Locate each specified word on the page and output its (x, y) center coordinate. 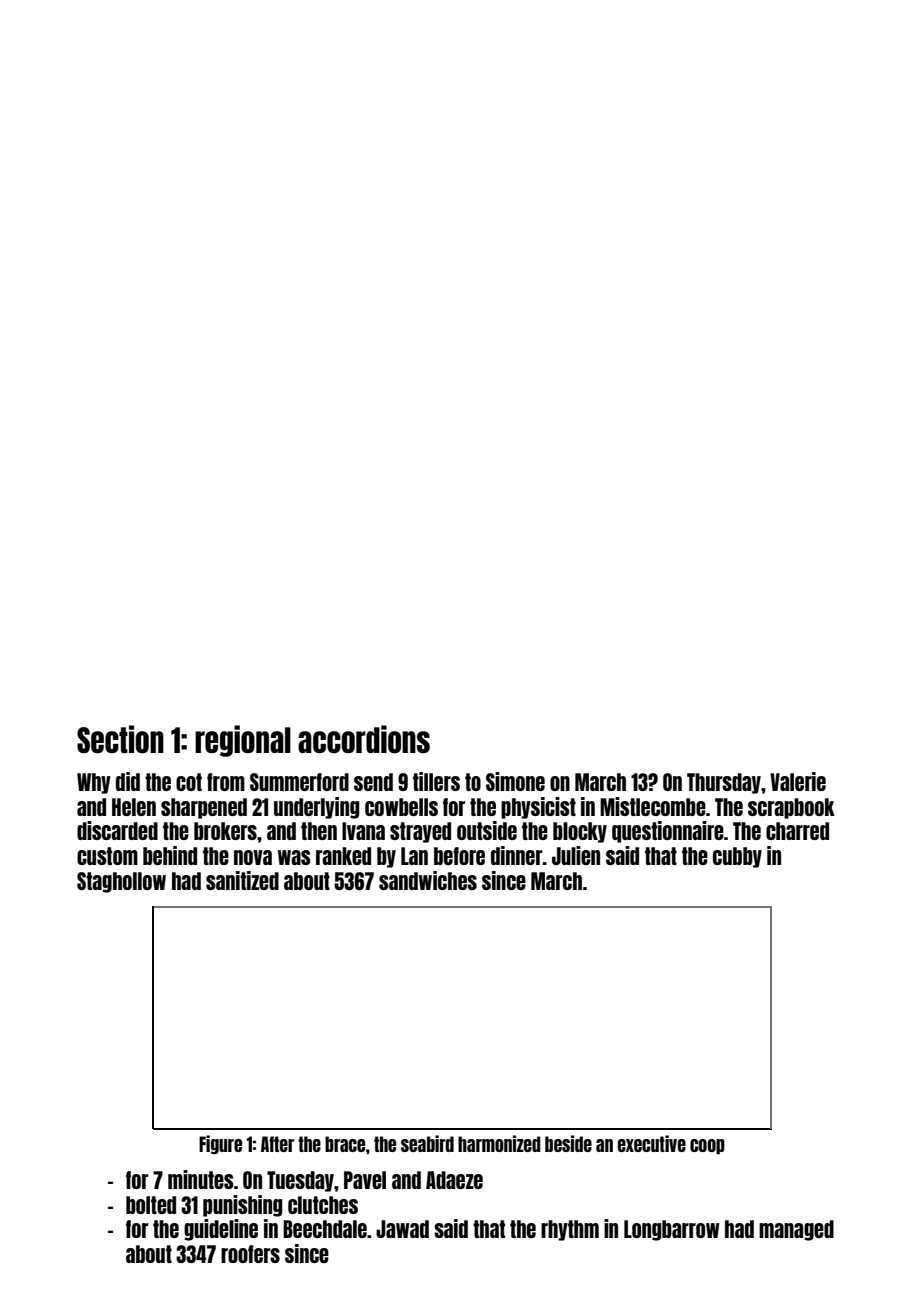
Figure (220, 1144)
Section (120, 739)
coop (707, 1146)
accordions (364, 739)
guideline (221, 1230)
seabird (427, 1143)
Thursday (724, 783)
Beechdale (325, 1229)
